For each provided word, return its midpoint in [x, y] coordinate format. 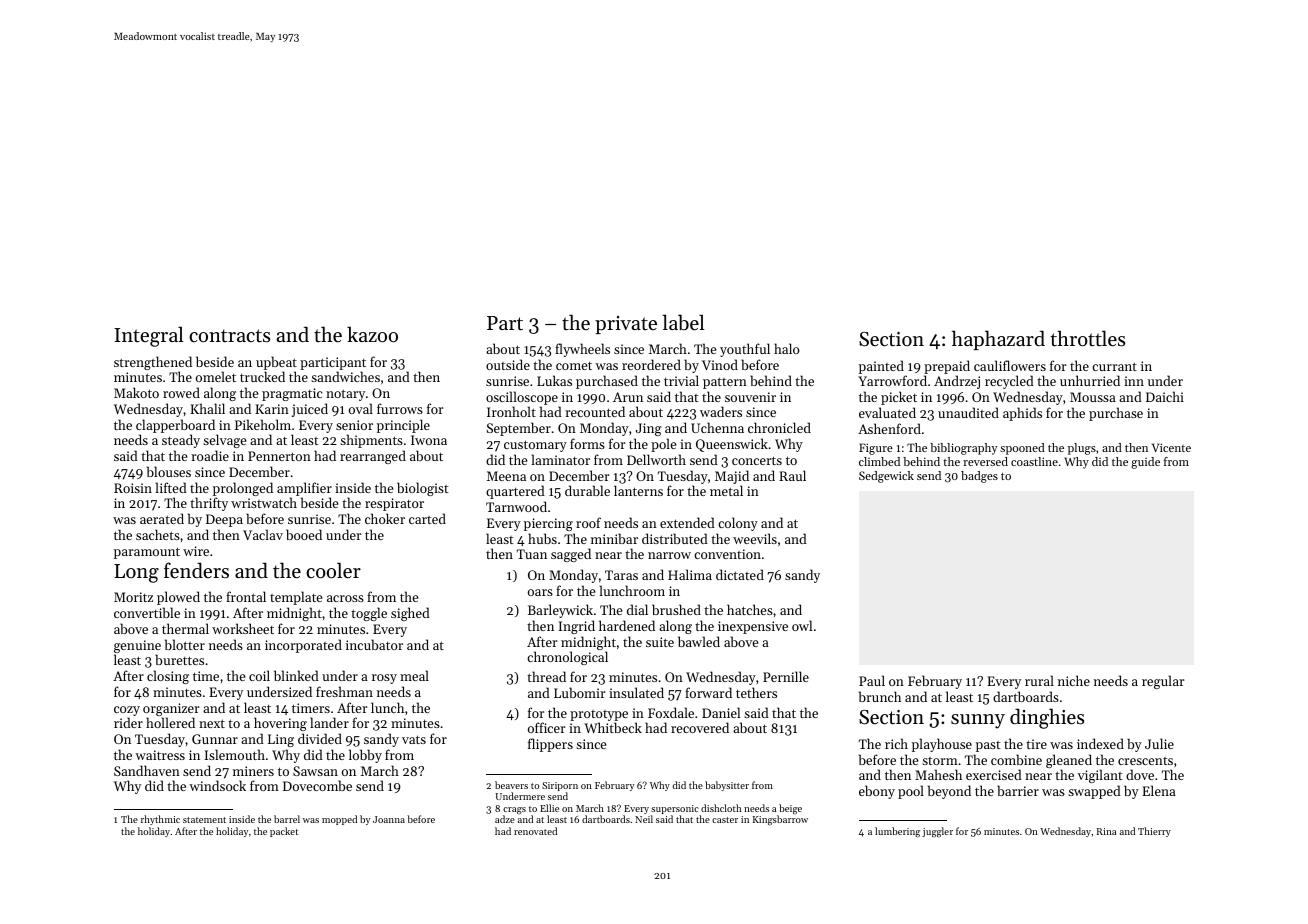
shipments [371, 441]
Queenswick [732, 445]
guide [1145, 463]
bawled [699, 641]
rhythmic [160, 820]
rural [1039, 680]
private [626, 325]
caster [725, 820]
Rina [1106, 831]
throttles [1087, 338]
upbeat [276, 363]
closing [168, 677]
